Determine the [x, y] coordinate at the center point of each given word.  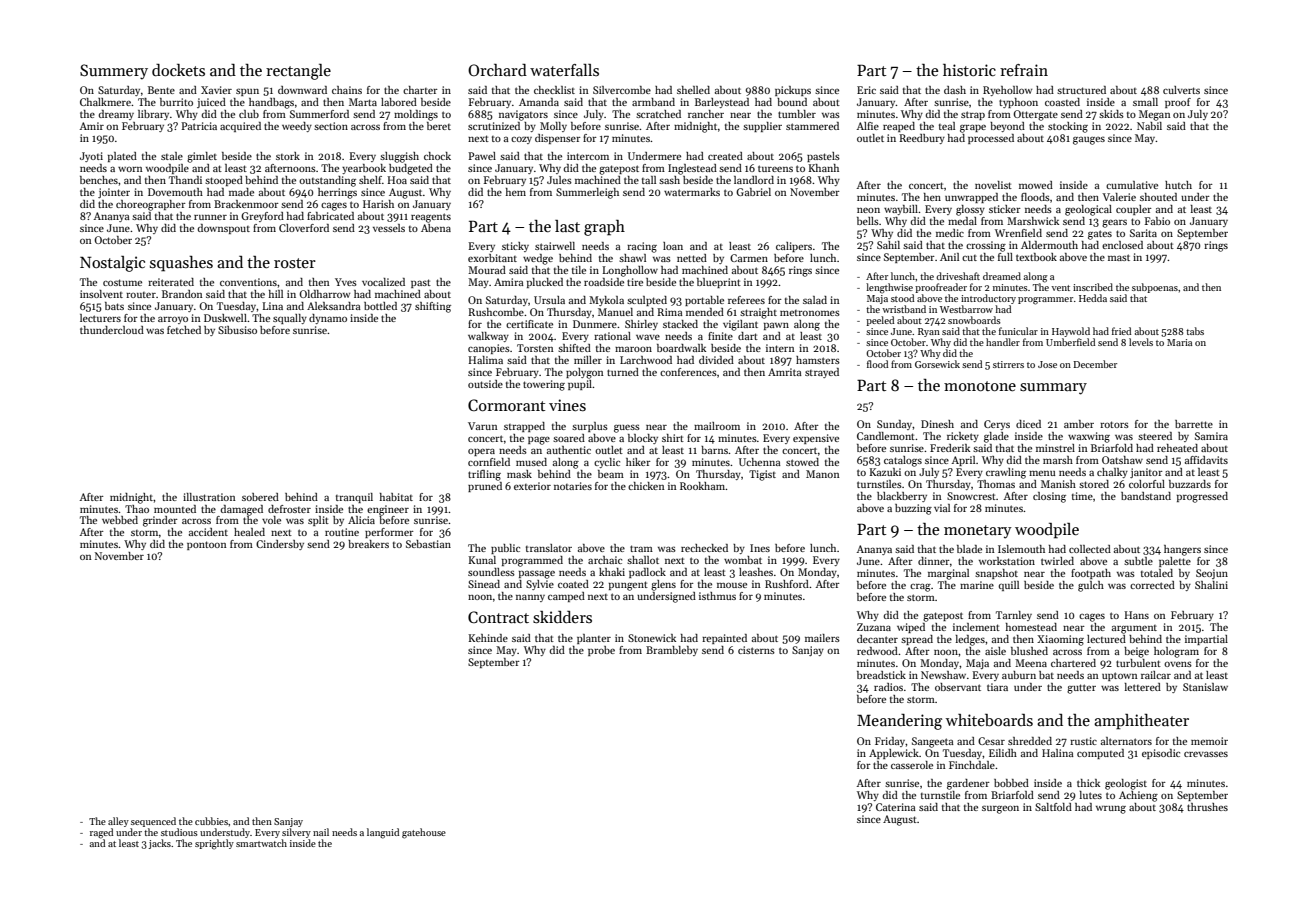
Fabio [1157, 221]
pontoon [207, 545]
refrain [1024, 70]
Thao [137, 509]
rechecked [704, 548]
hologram [1176, 652]
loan [673, 246]
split [318, 521]
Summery [114, 72]
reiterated [171, 282]
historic [969, 70]
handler [1003, 342]
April [963, 461]
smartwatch [261, 843]
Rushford [787, 584]
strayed [822, 373]
